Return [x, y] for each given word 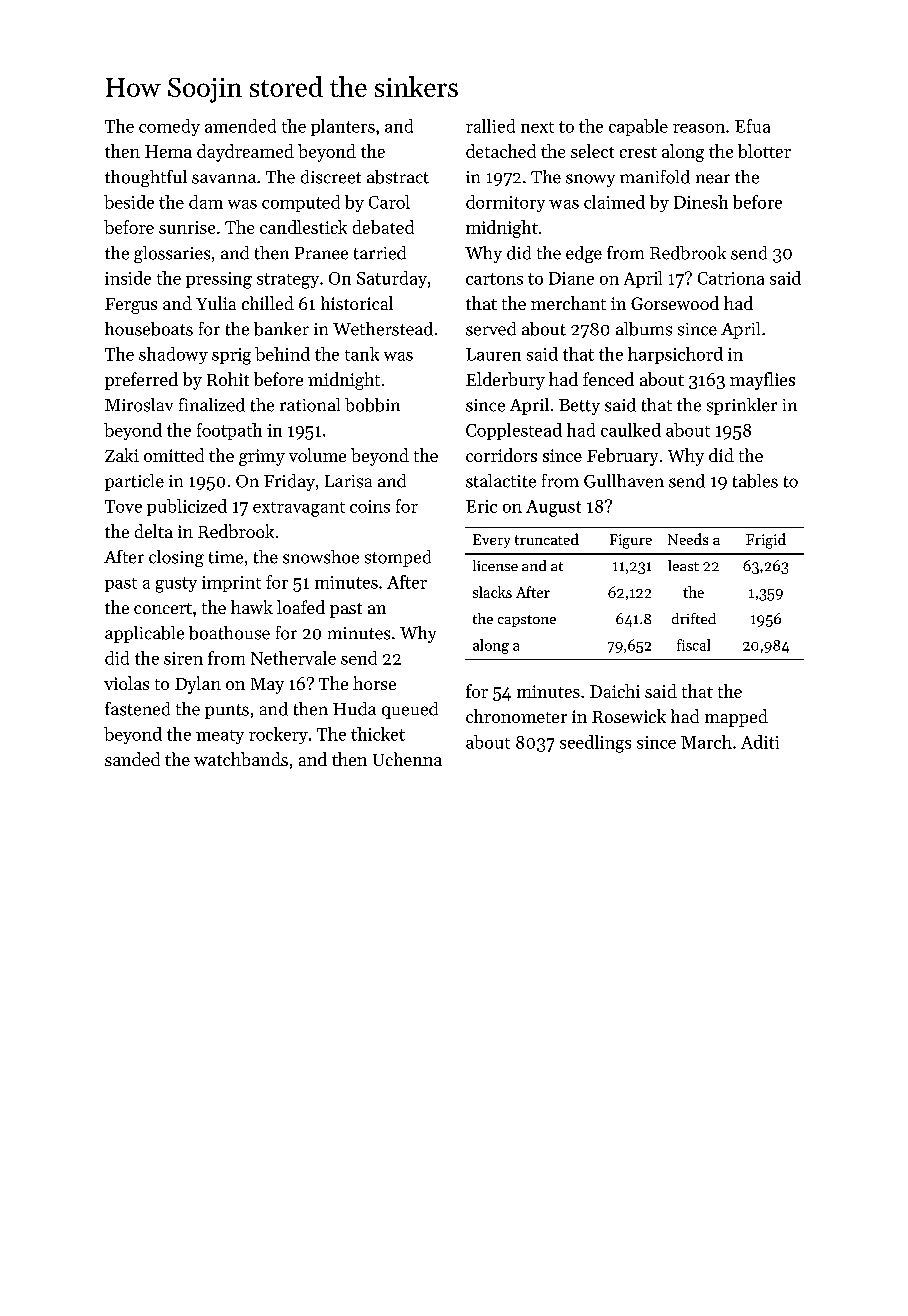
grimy [262, 457]
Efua [752, 126]
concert [163, 608]
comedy [169, 127]
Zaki [122, 455]
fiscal [693, 645]
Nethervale [293, 658]
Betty [579, 407]
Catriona [731, 278]
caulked [631, 430]
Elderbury [505, 381]
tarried [380, 253]
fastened [137, 709]
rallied [490, 126]
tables [755, 481]
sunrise [187, 227]
